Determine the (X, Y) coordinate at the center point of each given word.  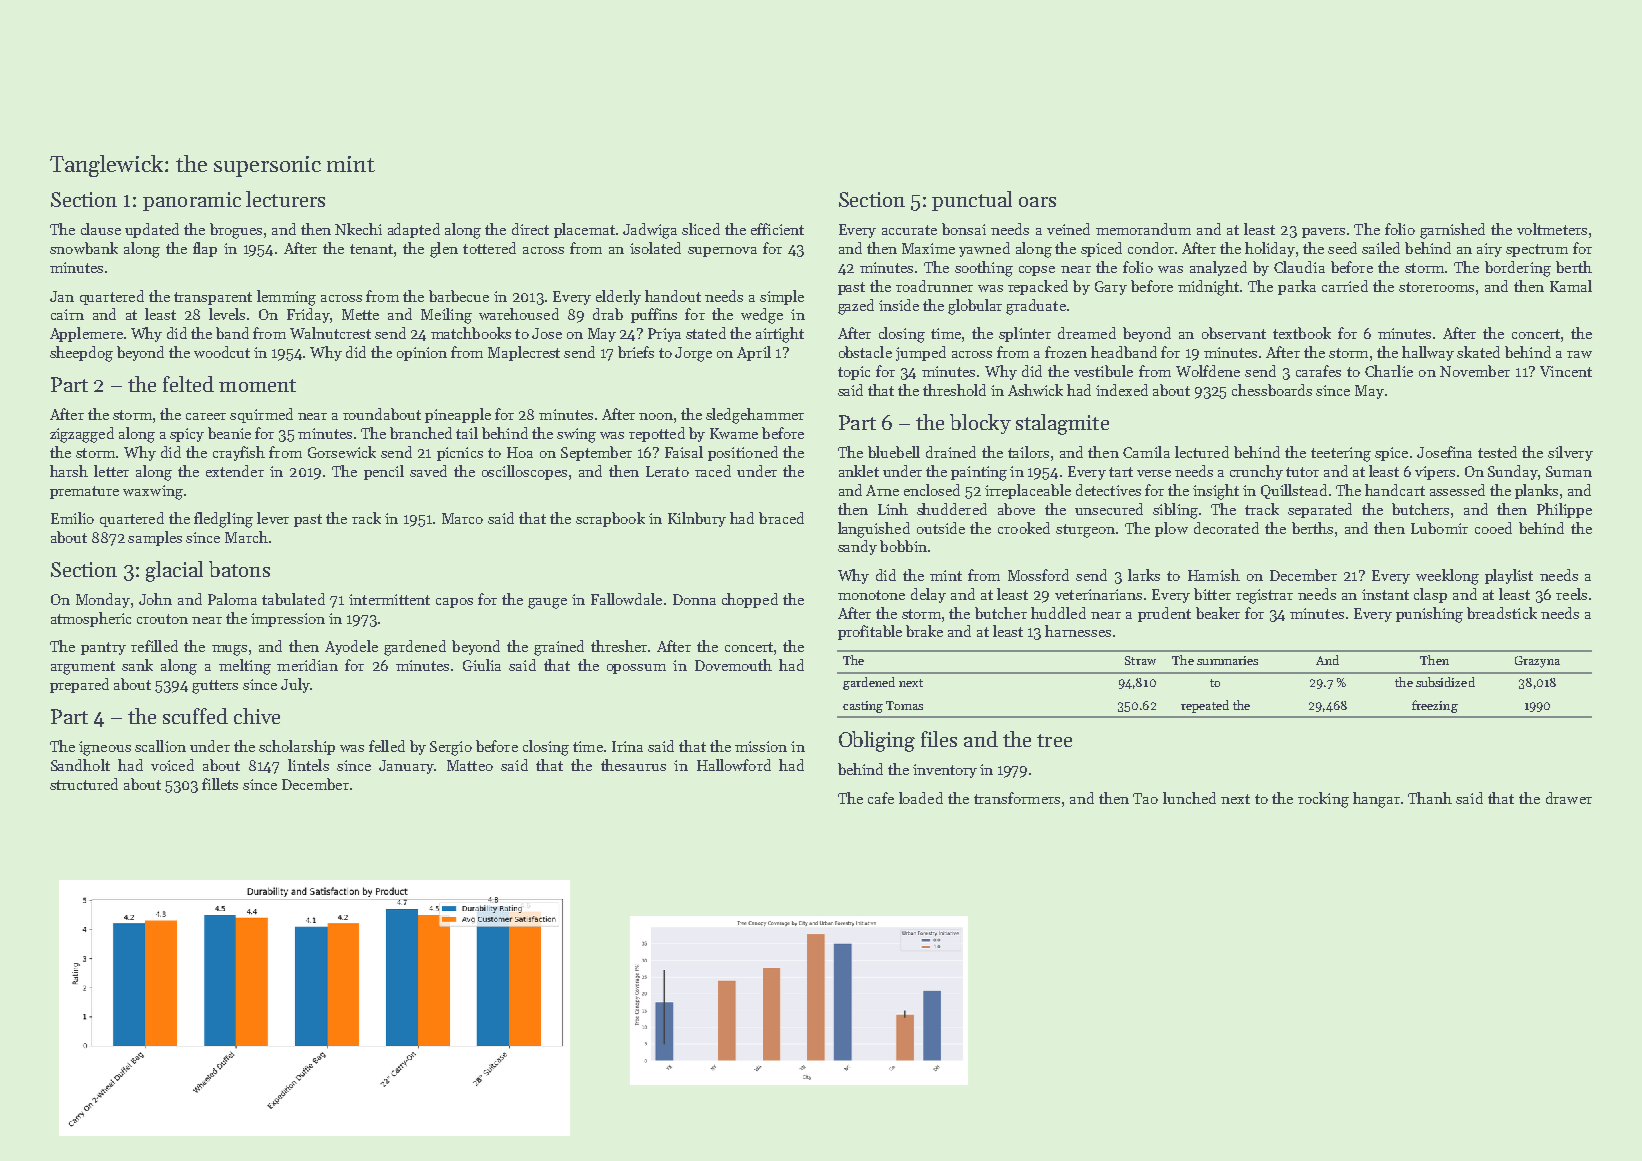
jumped (921, 353)
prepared (79, 685)
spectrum (1537, 250)
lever (273, 518)
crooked (1024, 528)
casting (863, 707)
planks (1536, 491)
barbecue (459, 296)
